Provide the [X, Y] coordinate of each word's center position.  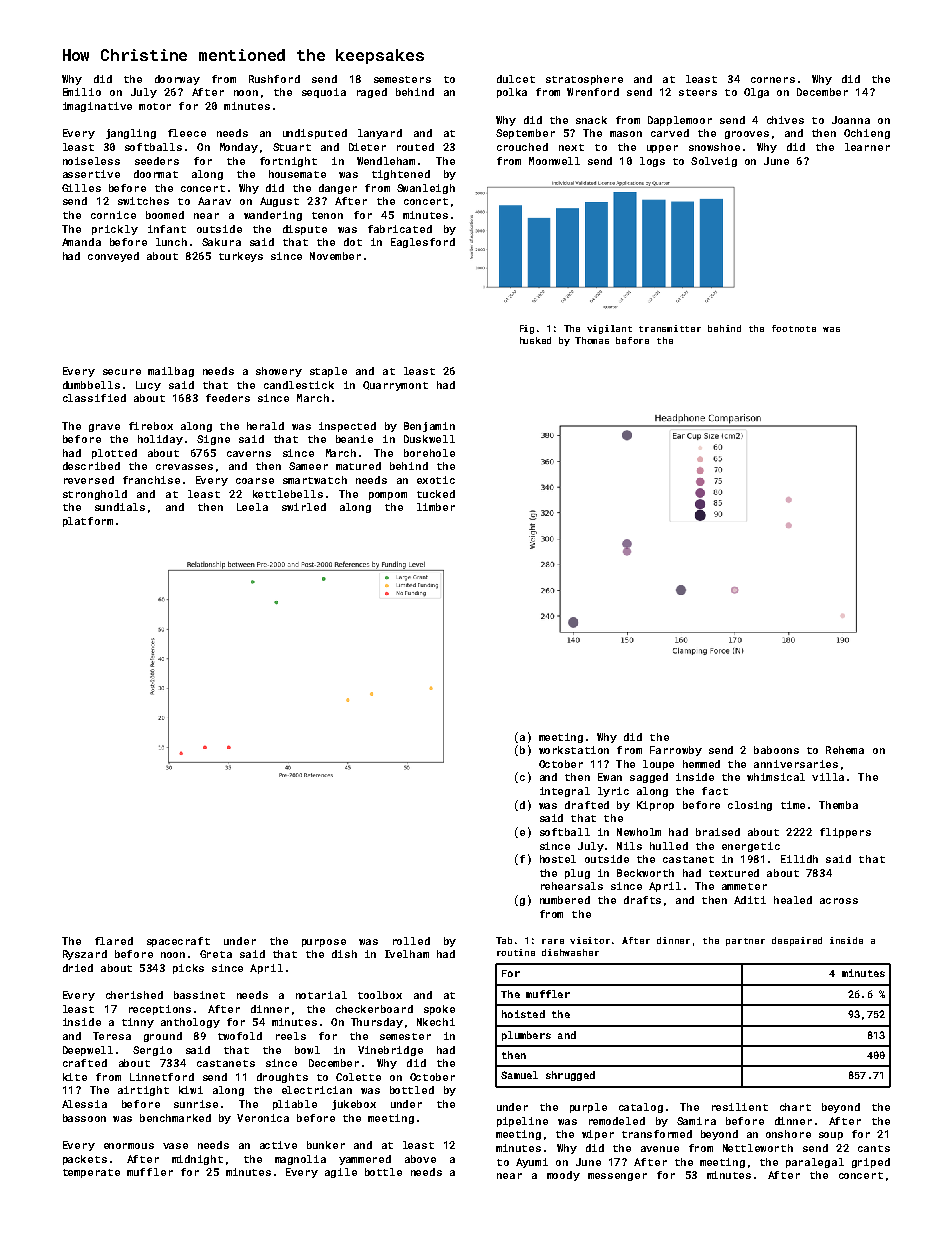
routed [415, 147]
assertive [91, 174]
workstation [574, 750]
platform [88, 522]
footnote [794, 328]
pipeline [522, 1122]
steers [698, 92]
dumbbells [91, 385]
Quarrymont [395, 386]
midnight [197, 1160]
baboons [776, 750]
